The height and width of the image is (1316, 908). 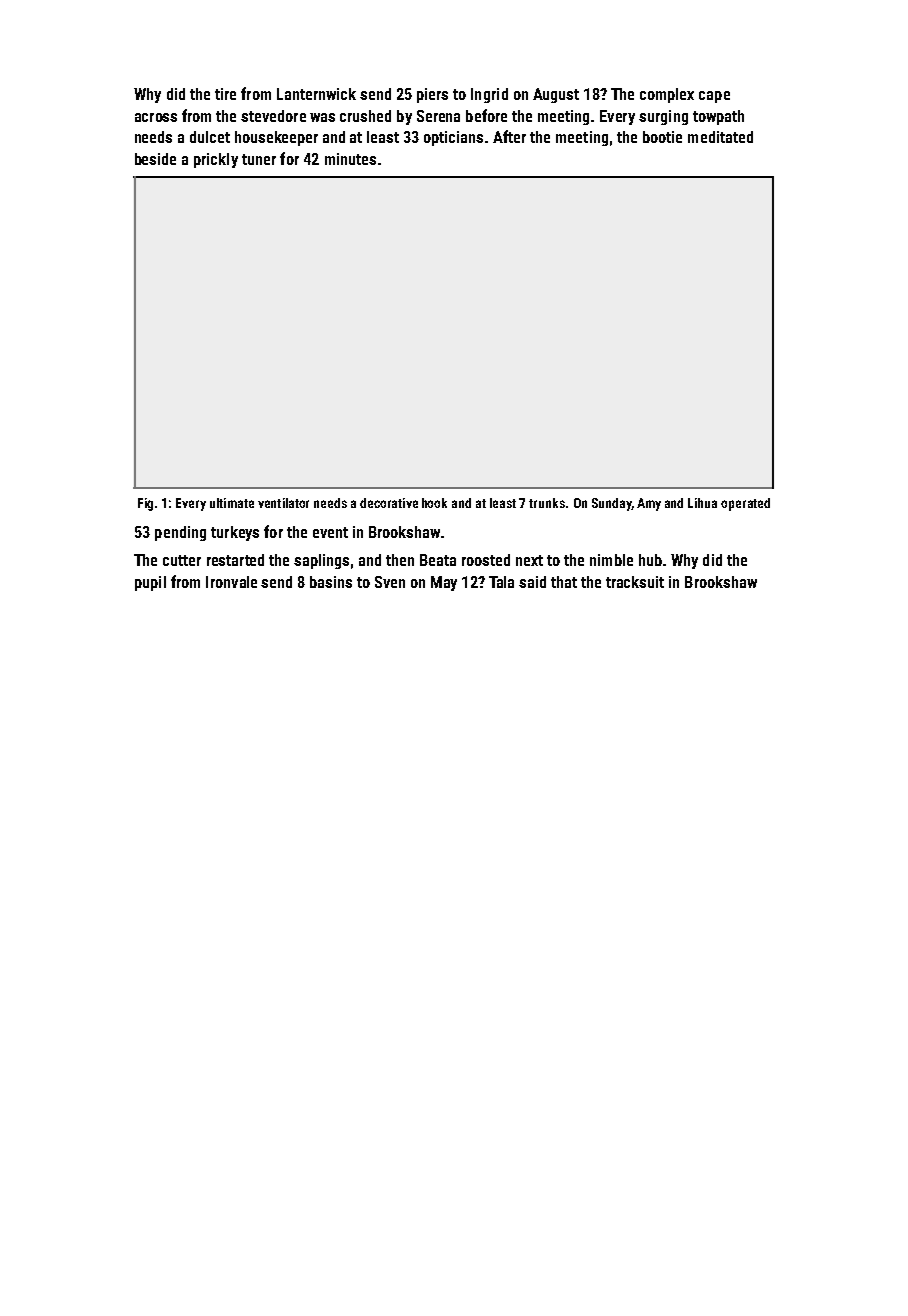 I want to click on prickly, so click(x=216, y=160).
